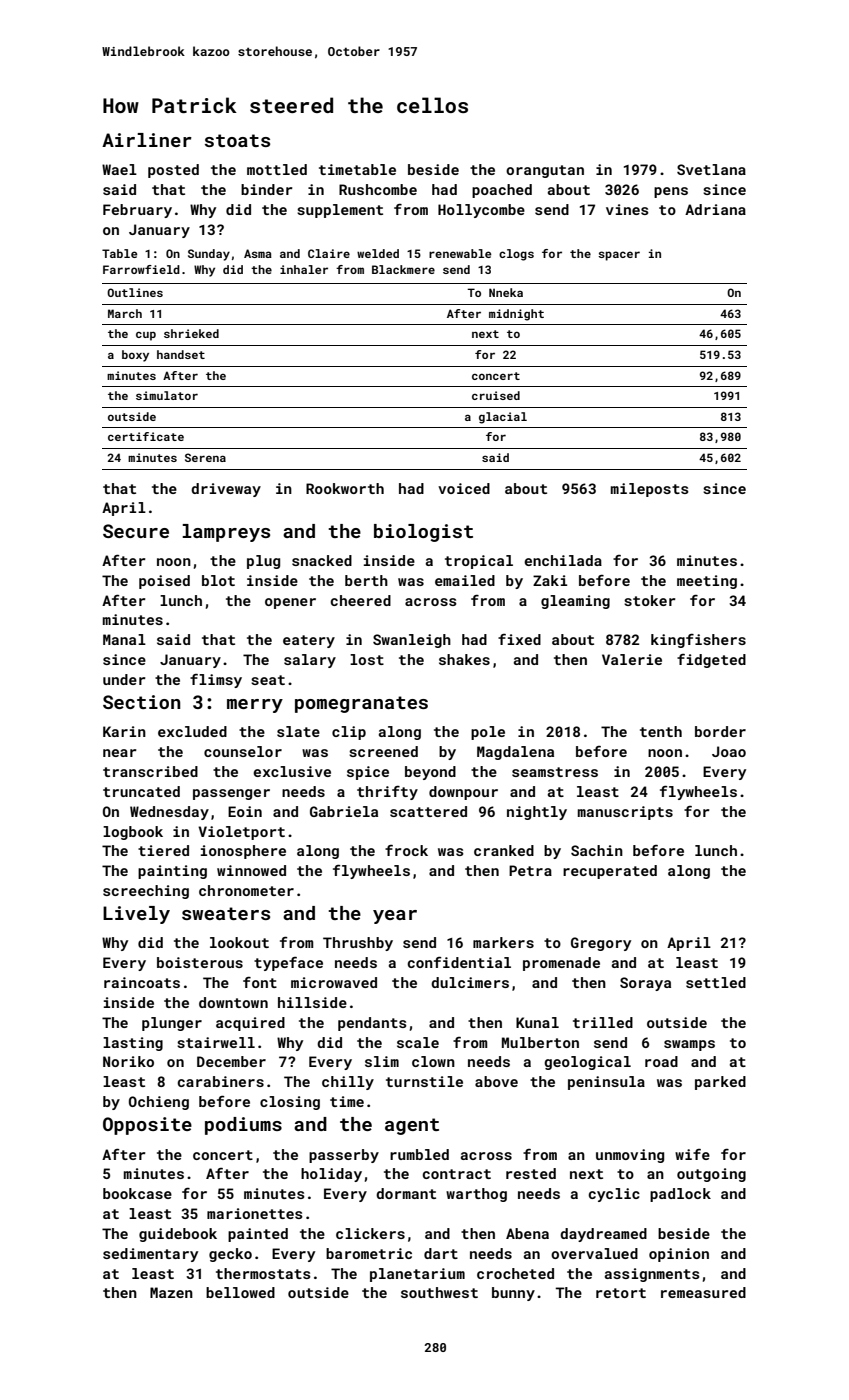 The height and width of the image is (1400, 849). What do you see at coordinates (625, 813) in the image?
I see `manuscripts` at bounding box center [625, 813].
